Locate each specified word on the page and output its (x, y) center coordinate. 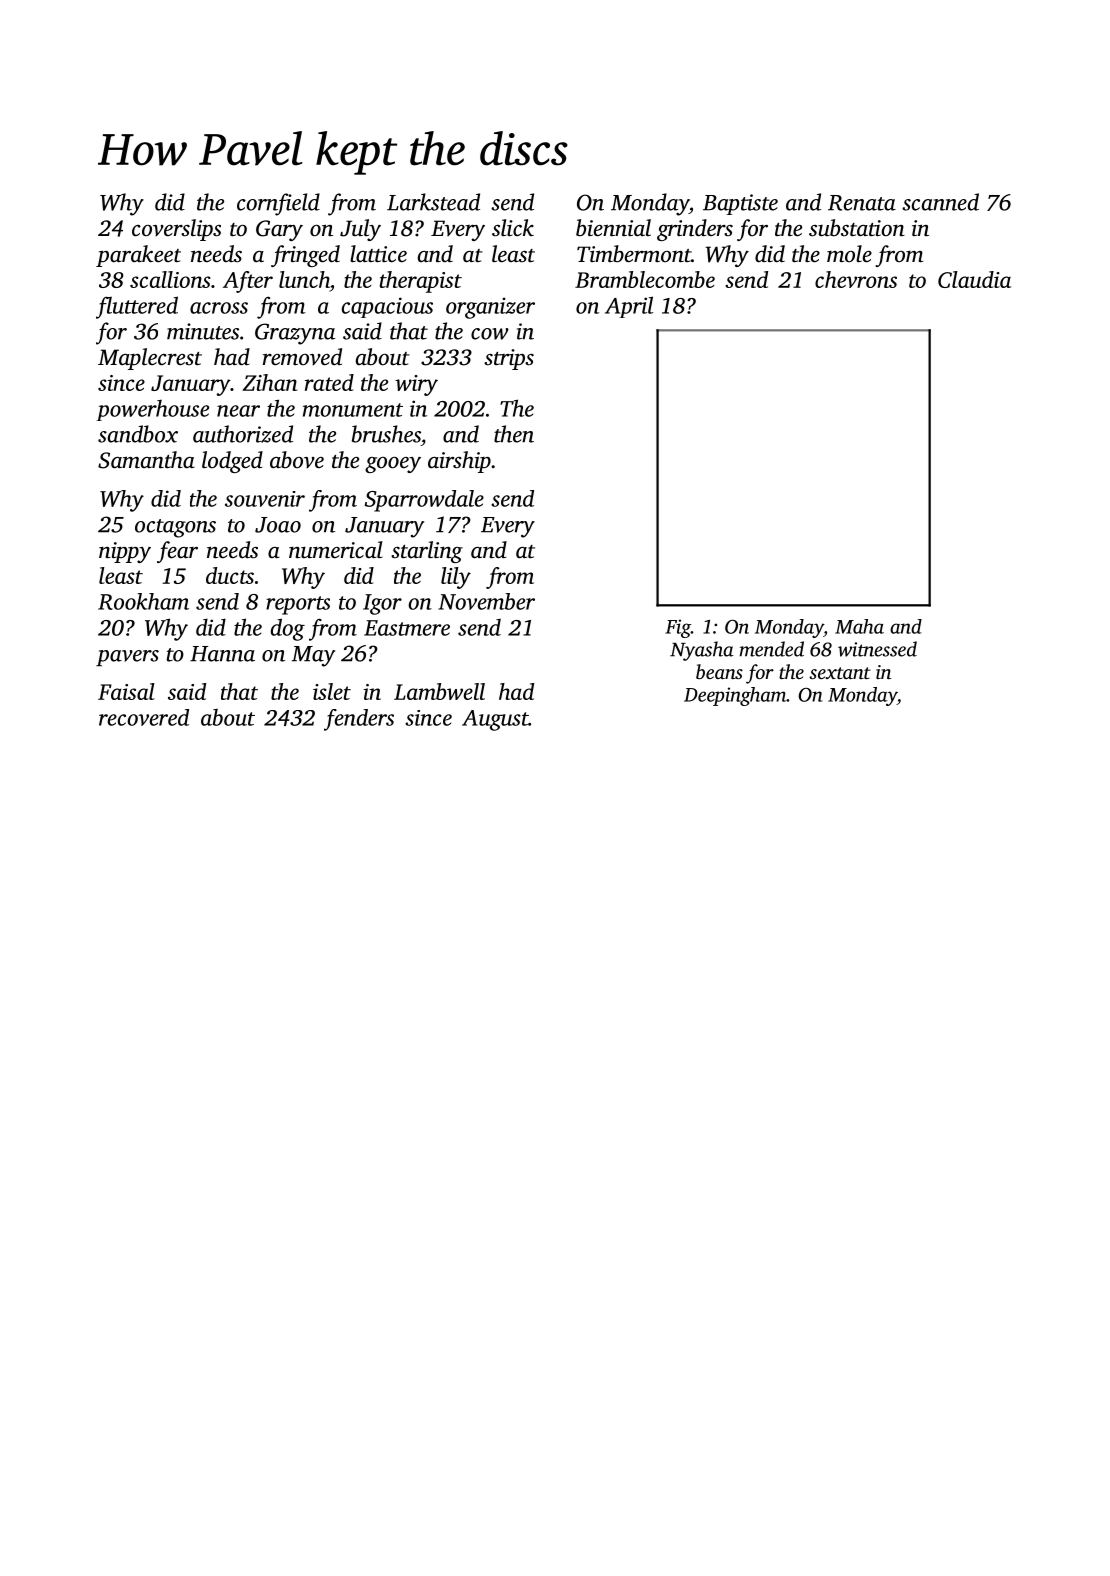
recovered (144, 717)
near (238, 411)
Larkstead (433, 202)
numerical (336, 550)
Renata (862, 203)
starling (427, 552)
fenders (359, 720)
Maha (859, 626)
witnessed (877, 649)
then (514, 434)
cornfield (278, 204)
